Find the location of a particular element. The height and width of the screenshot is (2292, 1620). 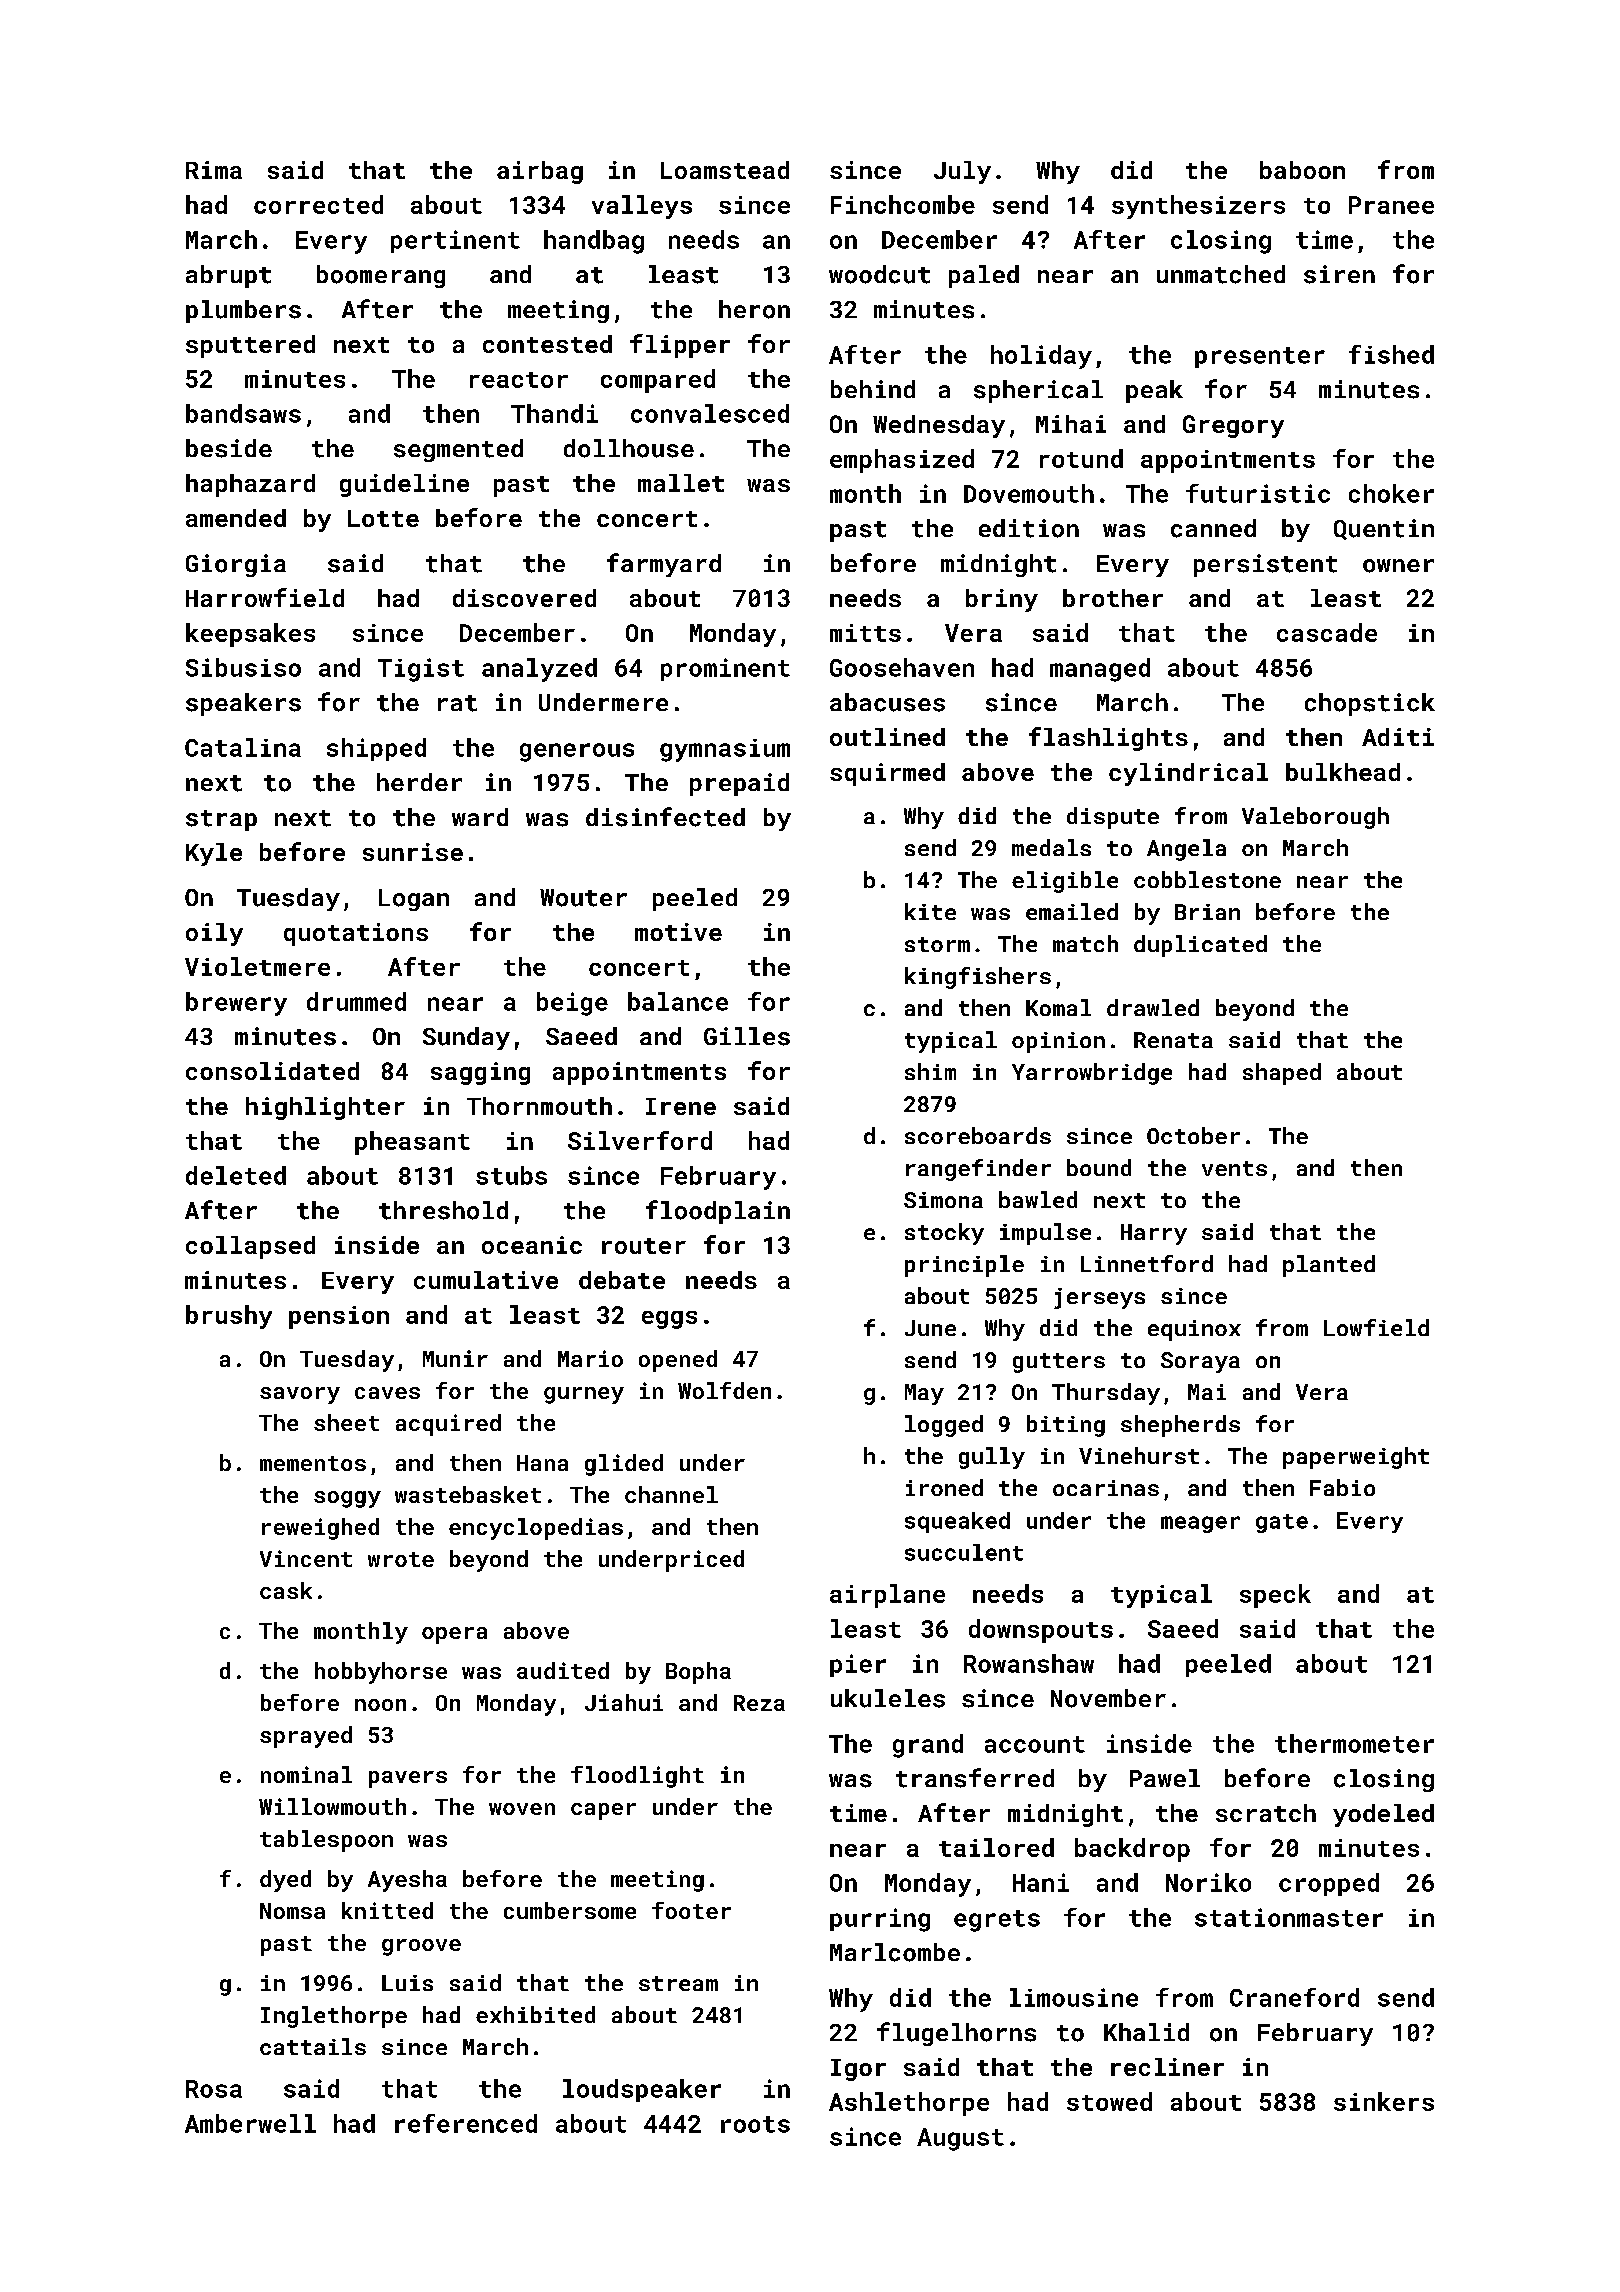

presenter is located at coordinates (1260, 357).
